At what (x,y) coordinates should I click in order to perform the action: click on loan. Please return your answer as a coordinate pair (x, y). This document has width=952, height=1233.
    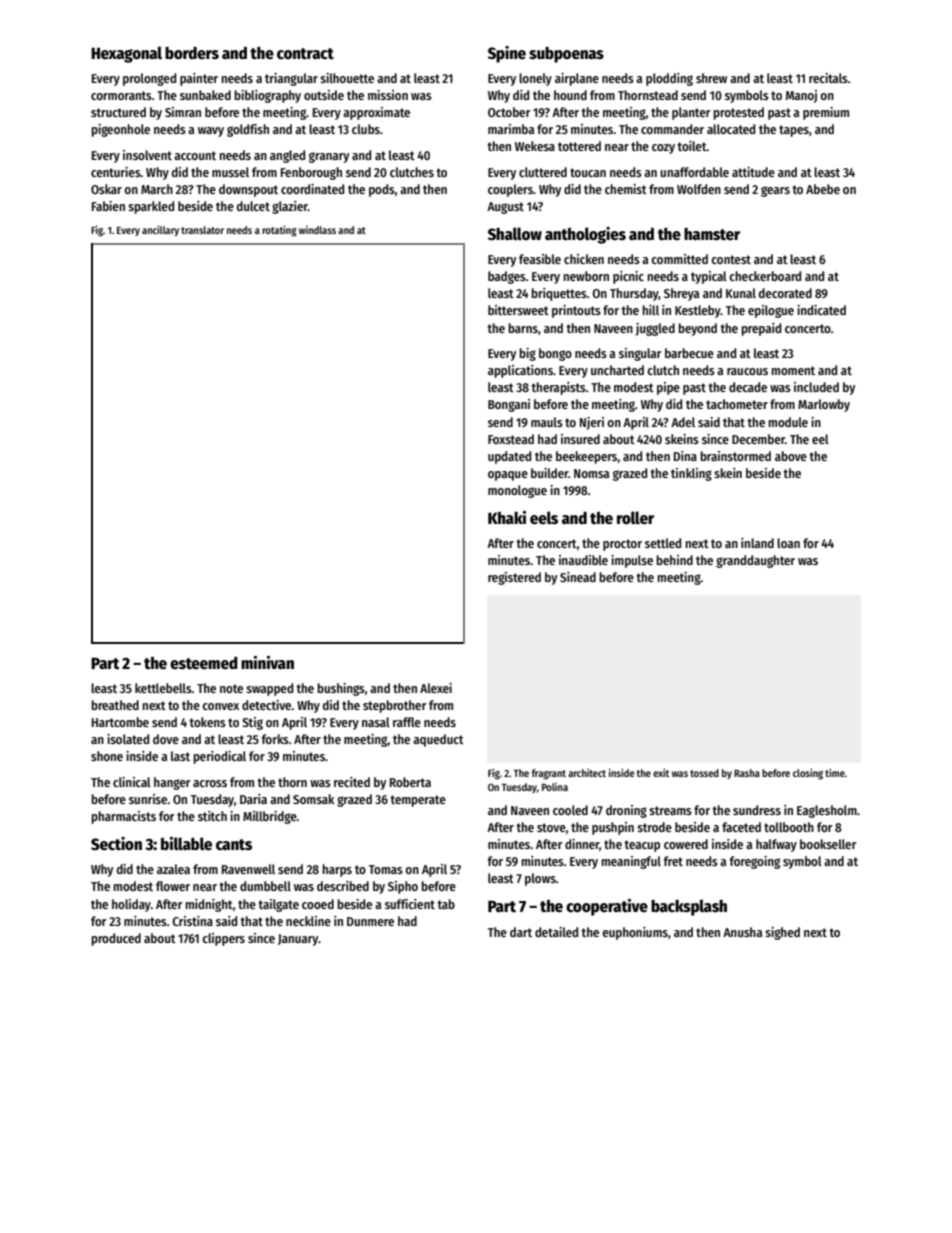
    Looking at the image, I should click on (788, 543).
